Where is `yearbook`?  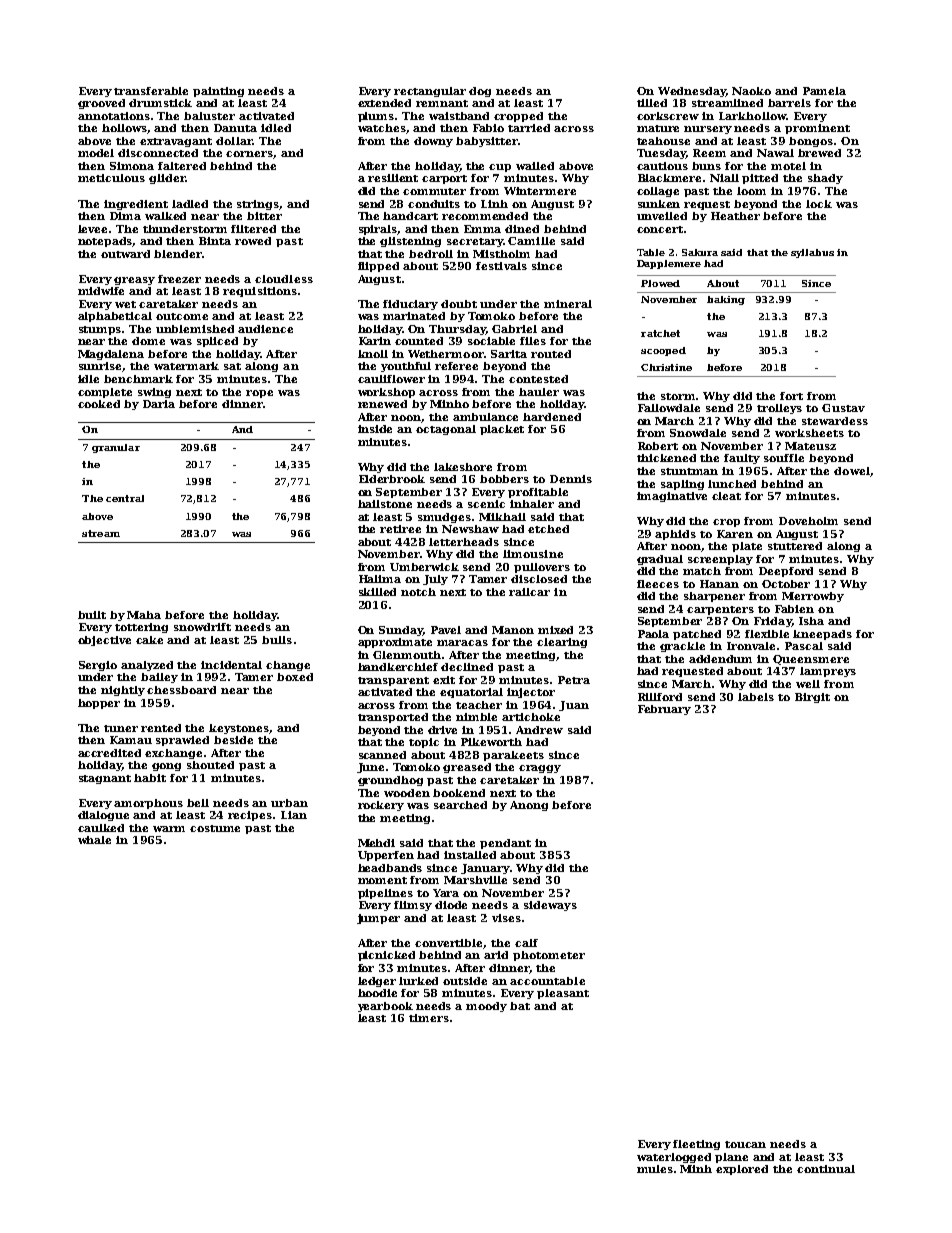
yearbook is located at coordinates (385, 1007).
